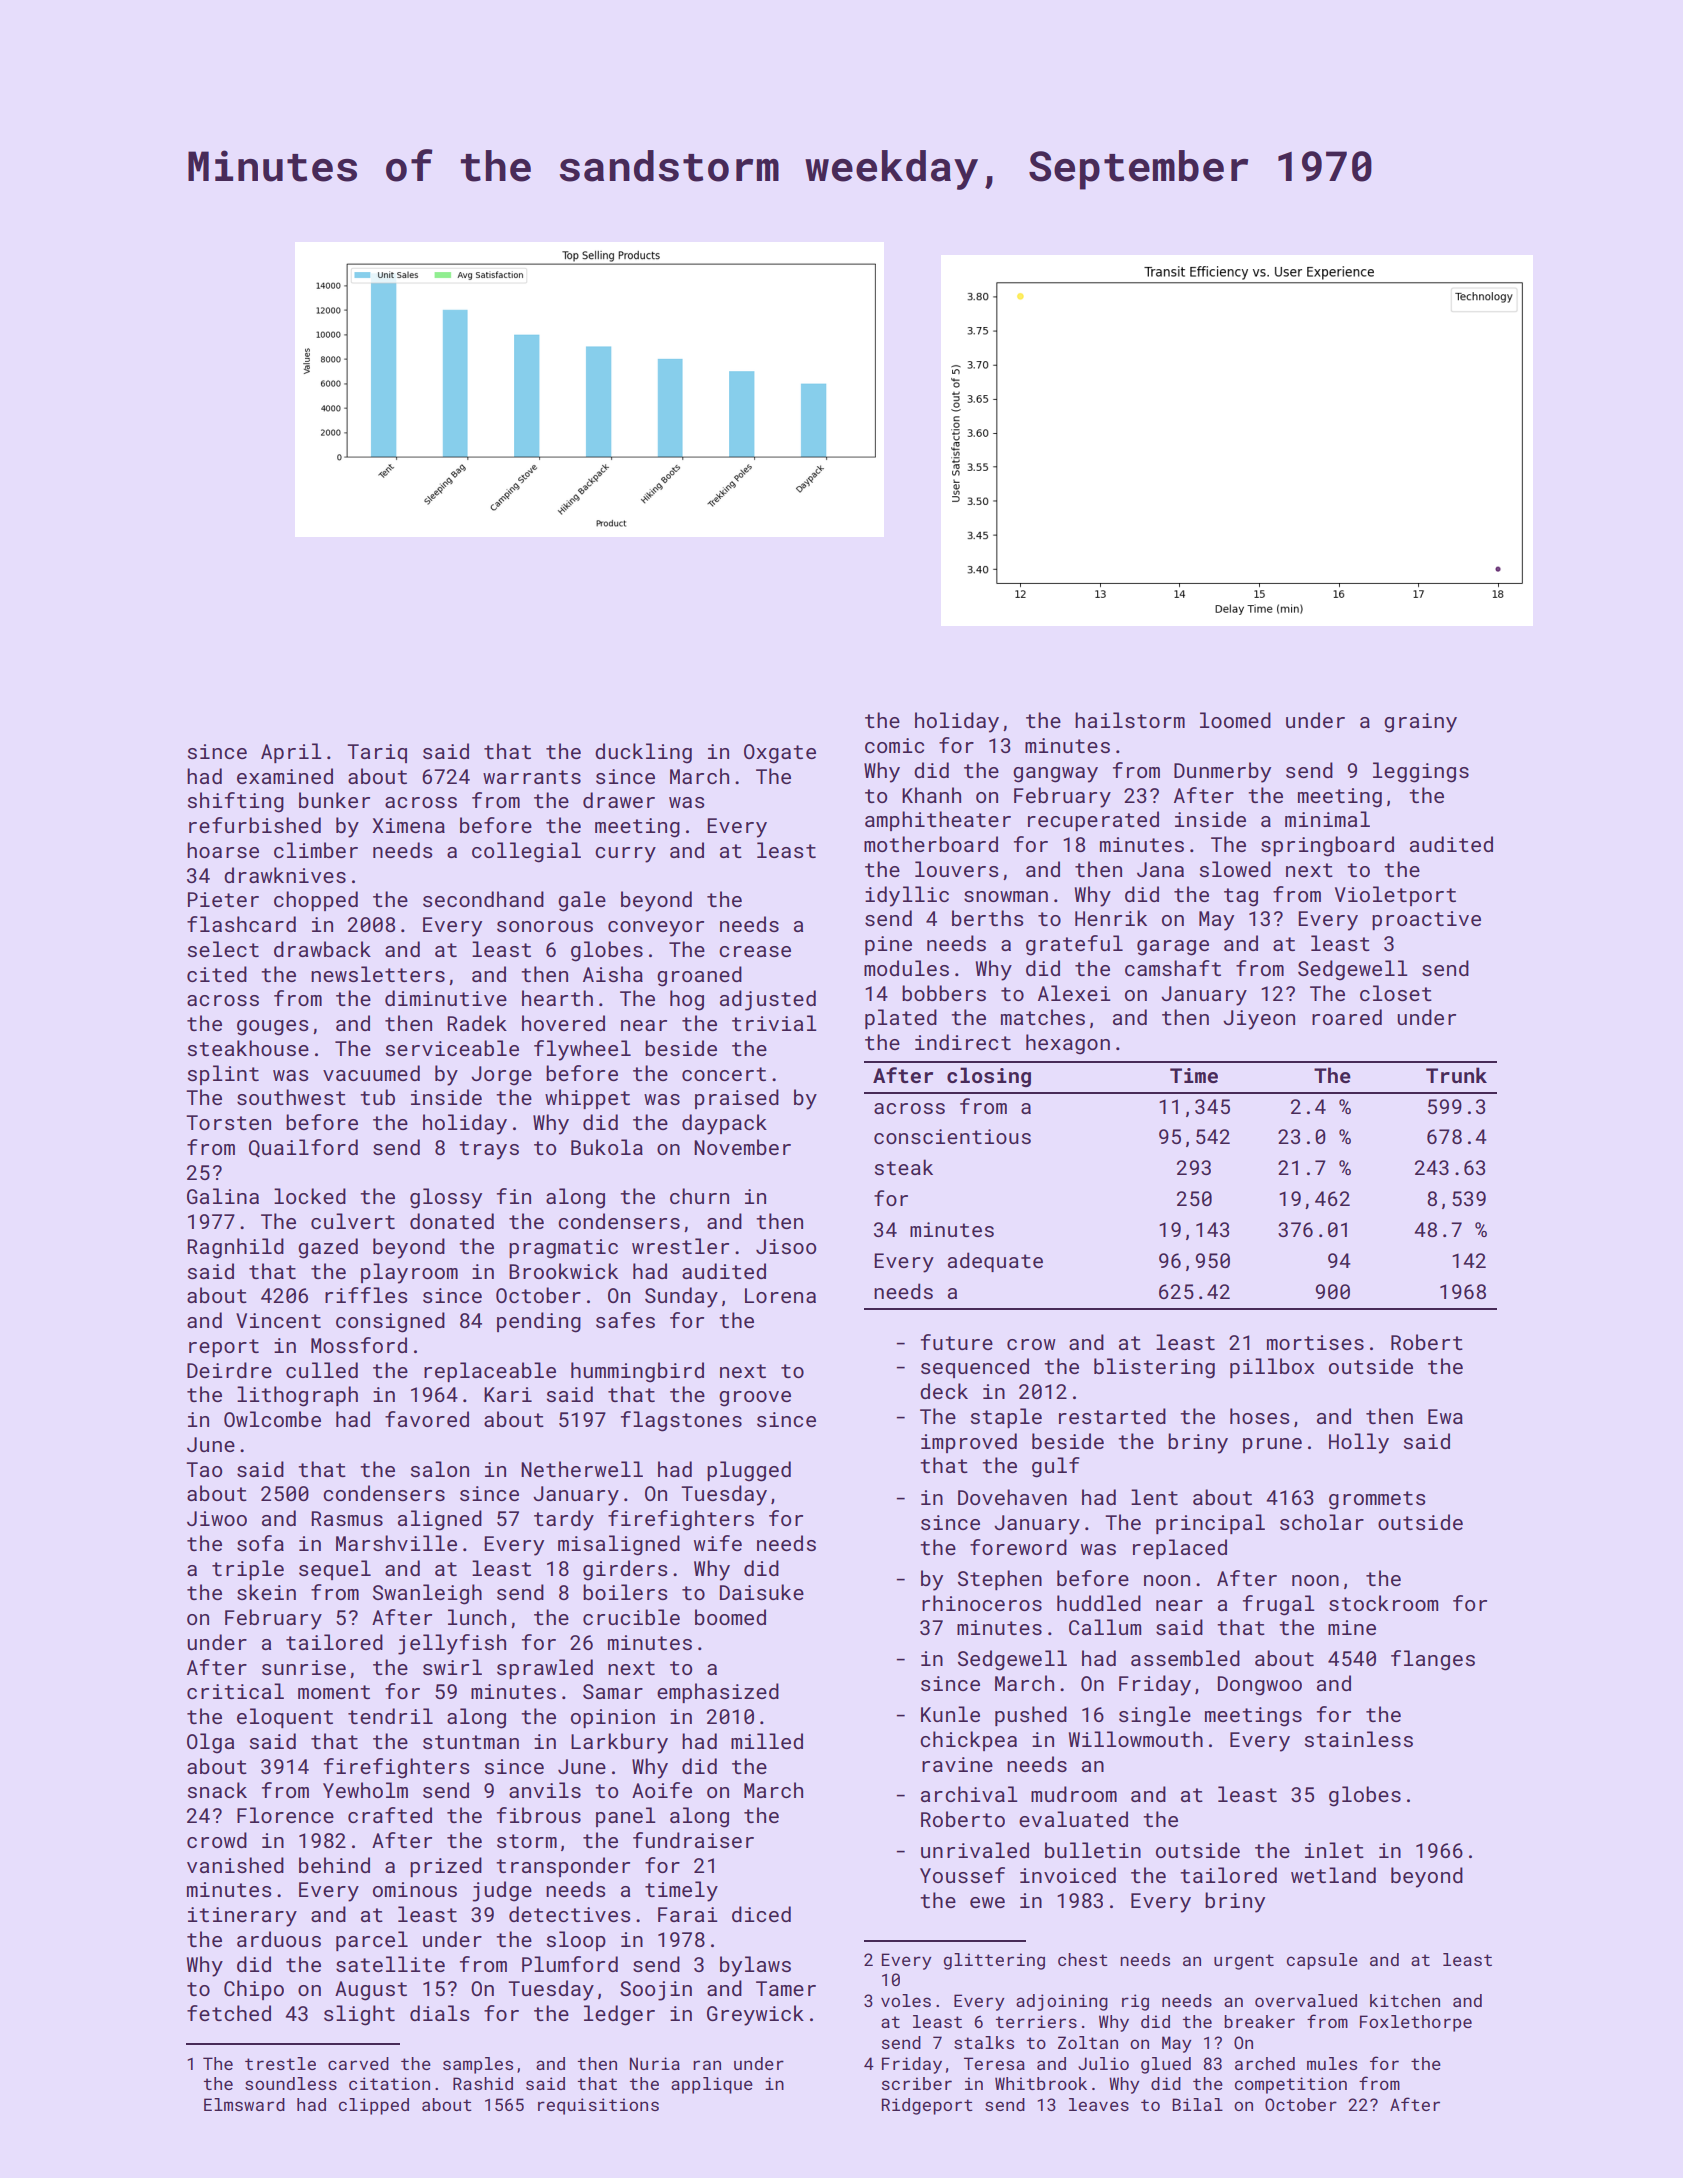  Describe the element at coordinates (944, 1391) in the screenshot. I see `deck` at that location.
